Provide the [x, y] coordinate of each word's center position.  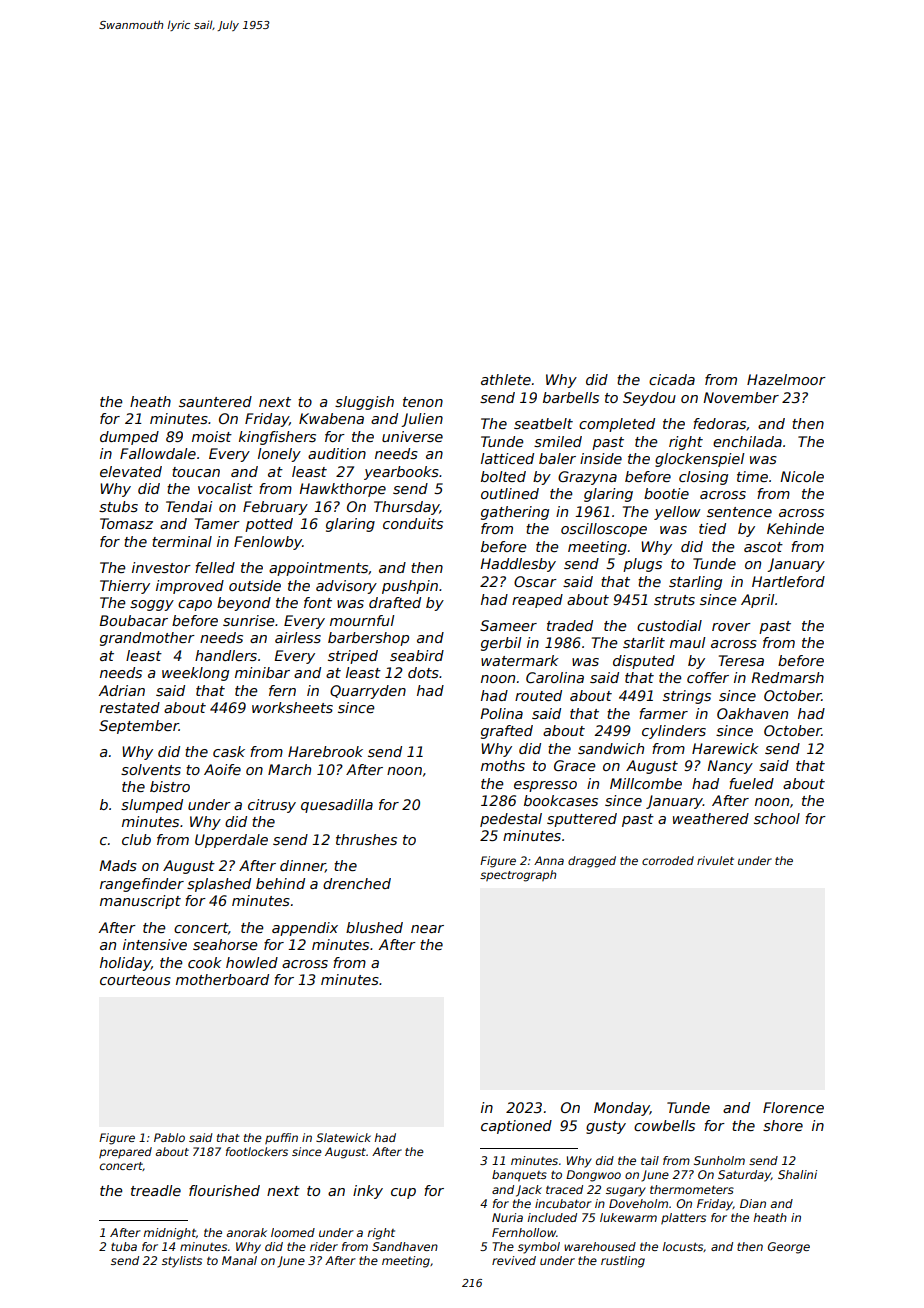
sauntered [215, 401]
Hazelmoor [786, 379]
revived [514, 1260]
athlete [506, 379]
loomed [293, 1232]
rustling [623, 1262]
